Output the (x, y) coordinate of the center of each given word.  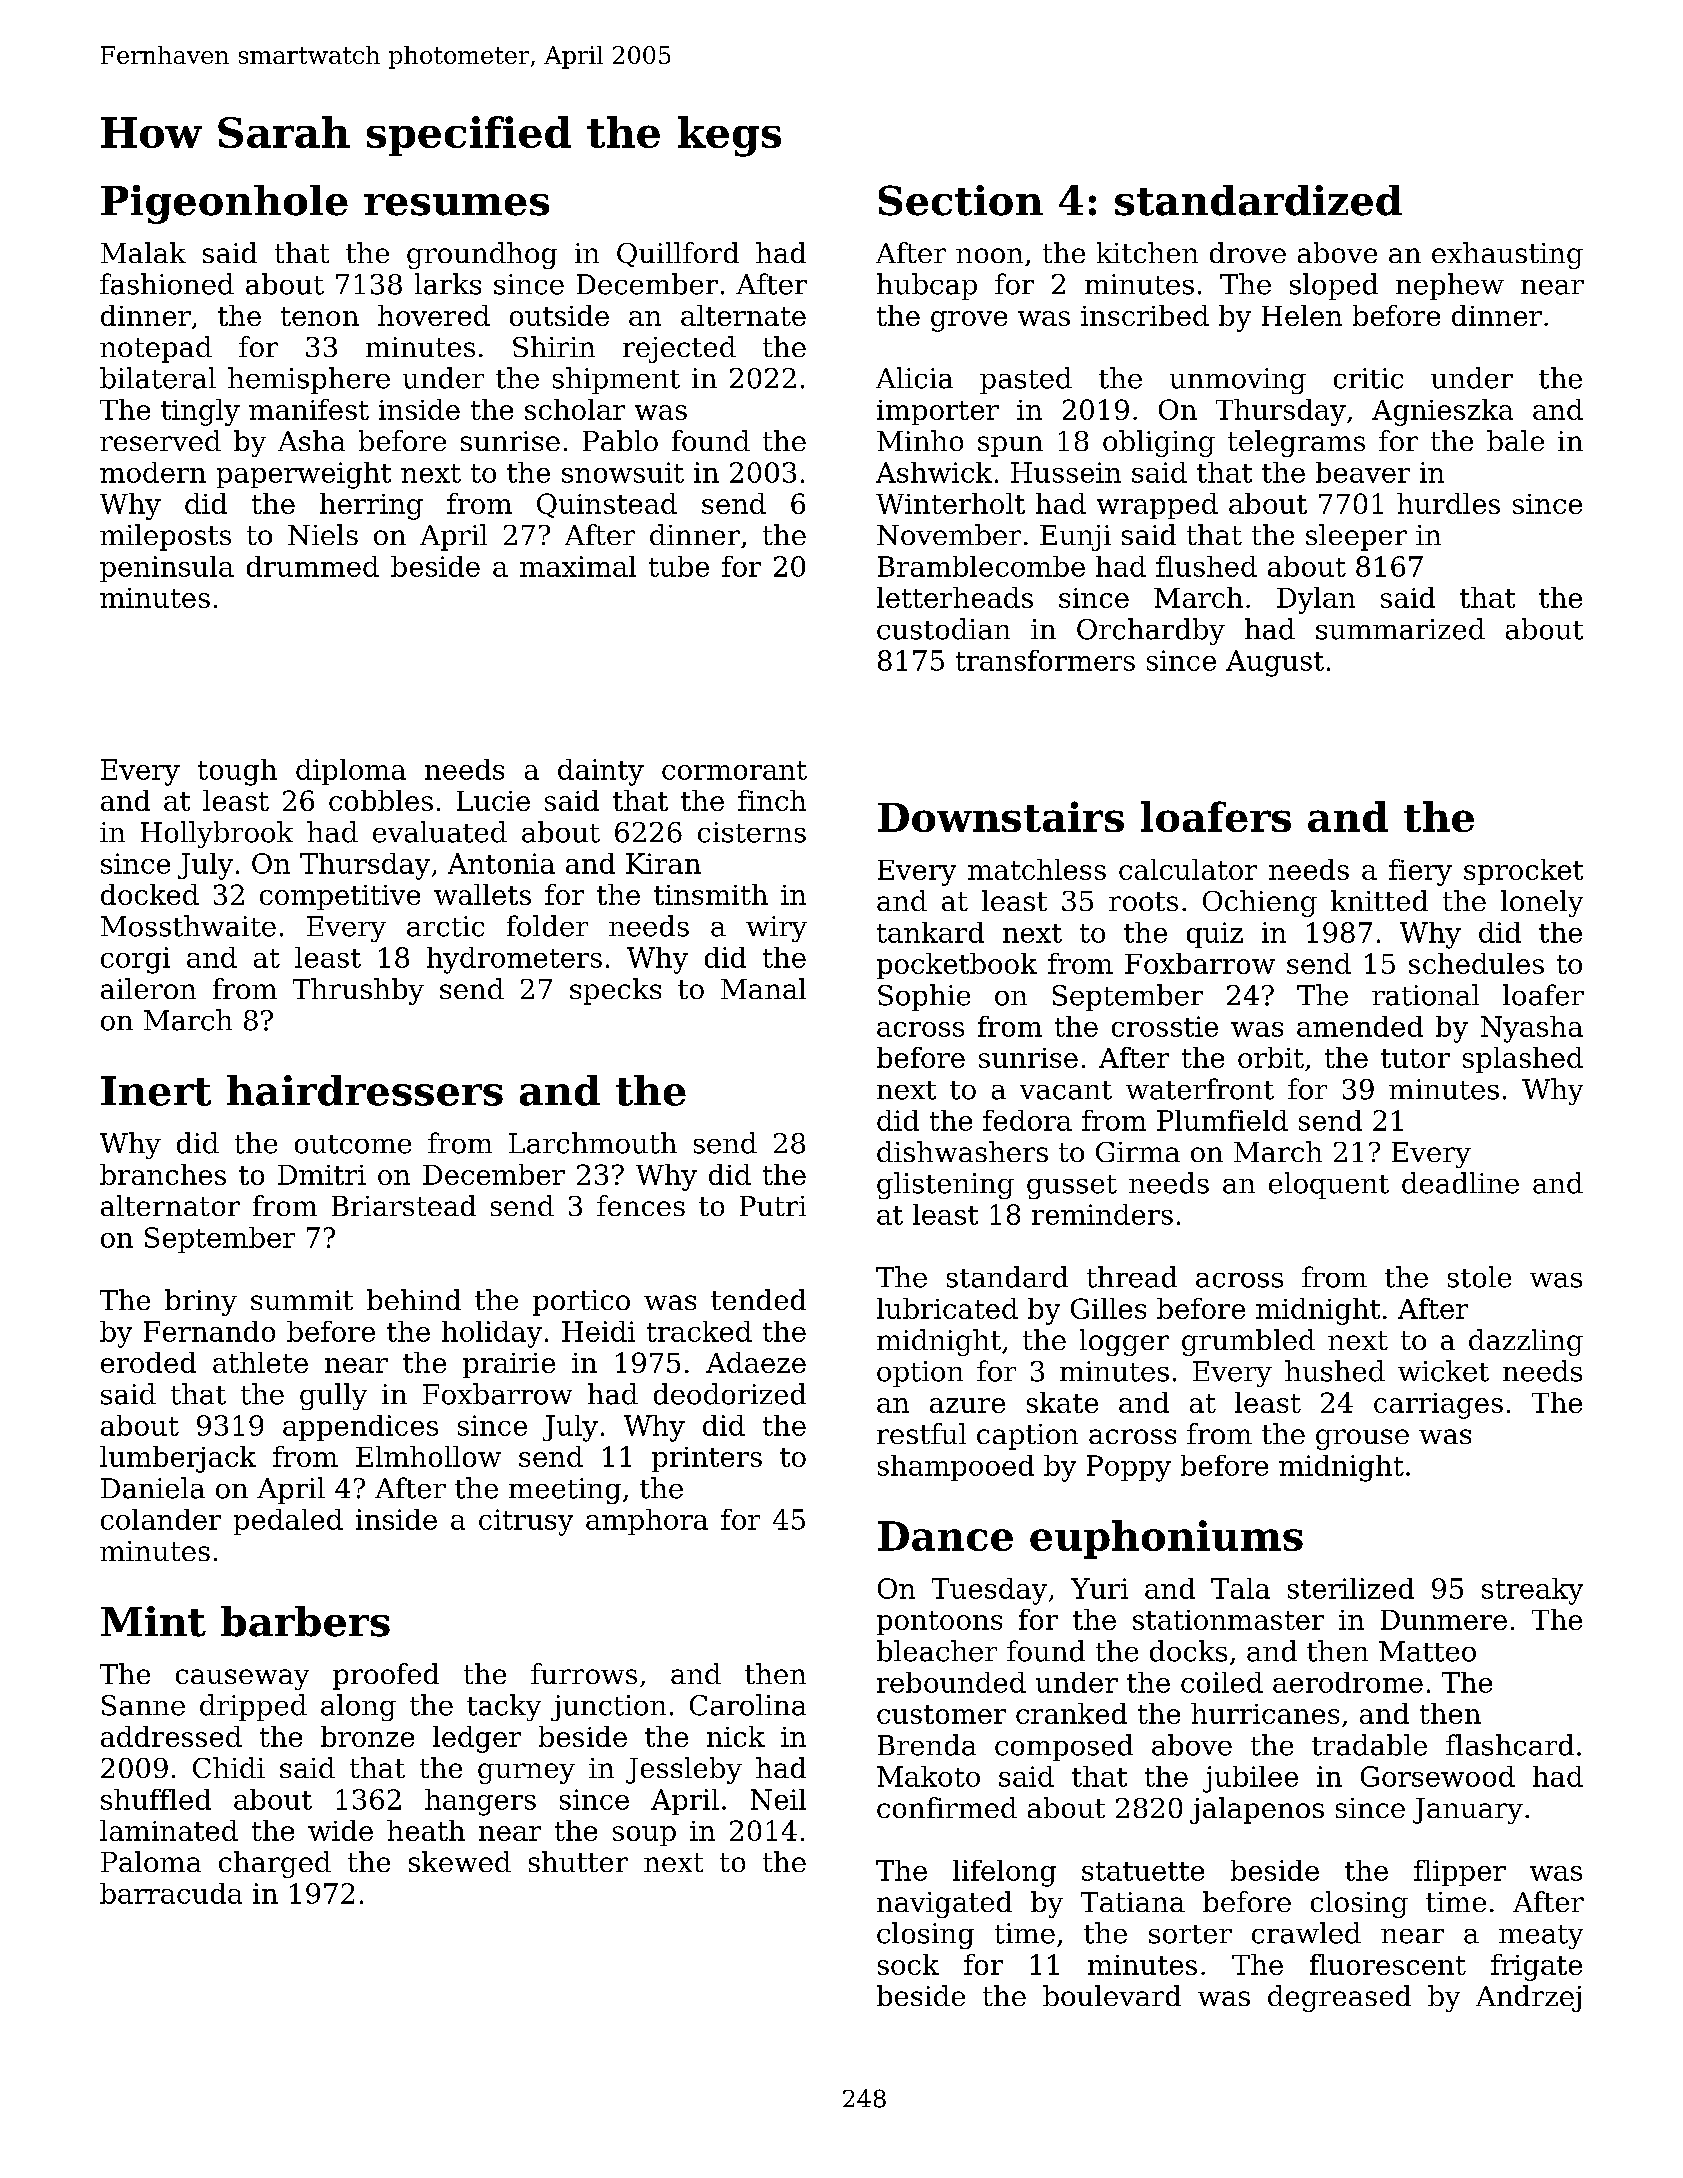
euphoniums (1166, 1539)
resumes (456, 205)
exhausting (1507, 255)
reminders (1102, 1214)
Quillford (678, 254)
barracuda (171, 1893)
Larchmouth (593, 1143)
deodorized (730, 1394)
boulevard (1112, 1995)
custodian (943, 629)
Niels (323, 534)
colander (161, 1519)
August (1275, 663)
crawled (1306, 1933)
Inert (156, 1091)
